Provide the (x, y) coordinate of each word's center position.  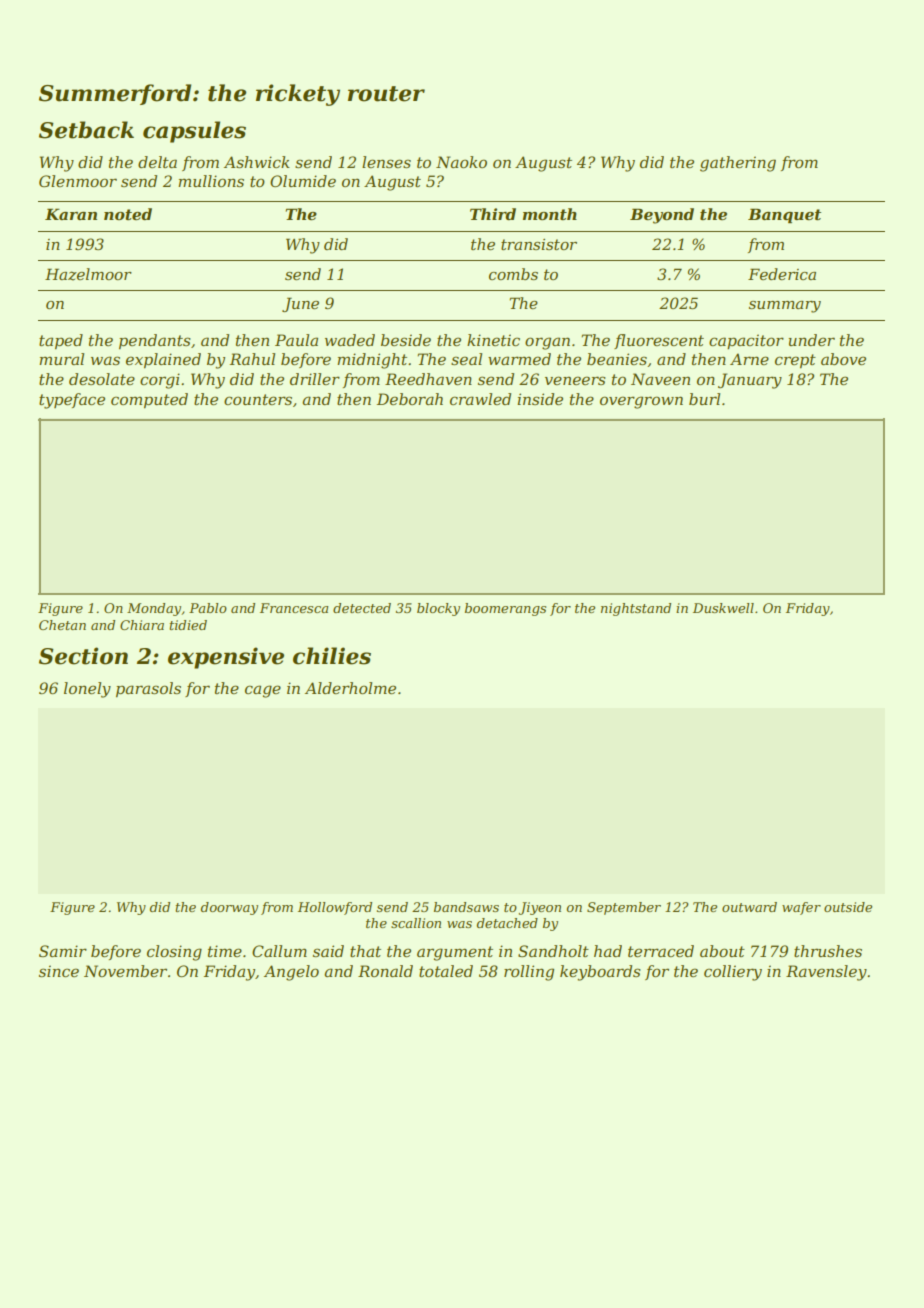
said (328, 951)
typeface (72, 401)
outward (749, 907)
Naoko (461, 162)
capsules (194, 132)
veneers (575, 380)
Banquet (784, 215)
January (750, 381)
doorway (229, 908)
